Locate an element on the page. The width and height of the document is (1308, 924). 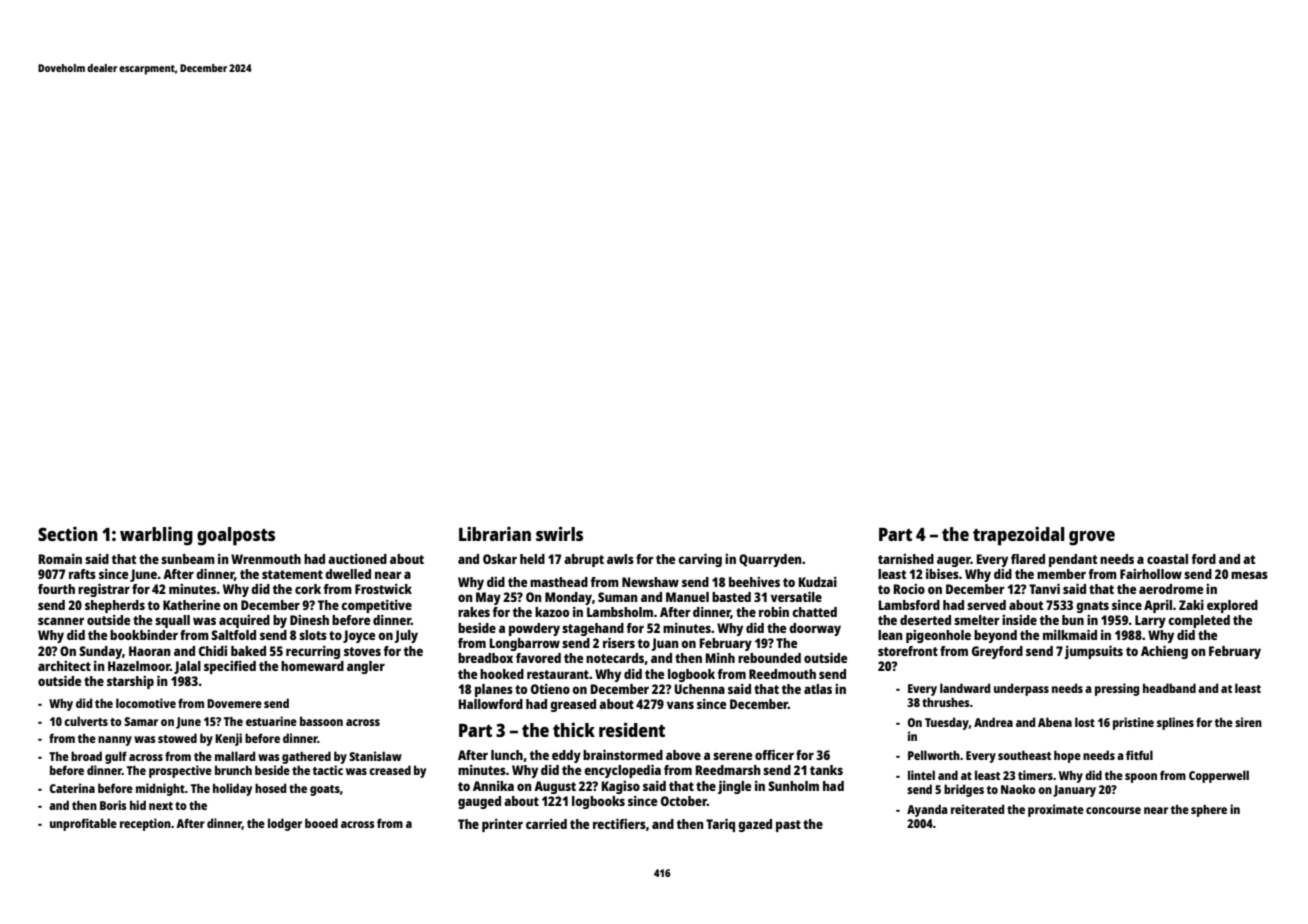
trapezoidal is located at coordinates (1018, 536).
